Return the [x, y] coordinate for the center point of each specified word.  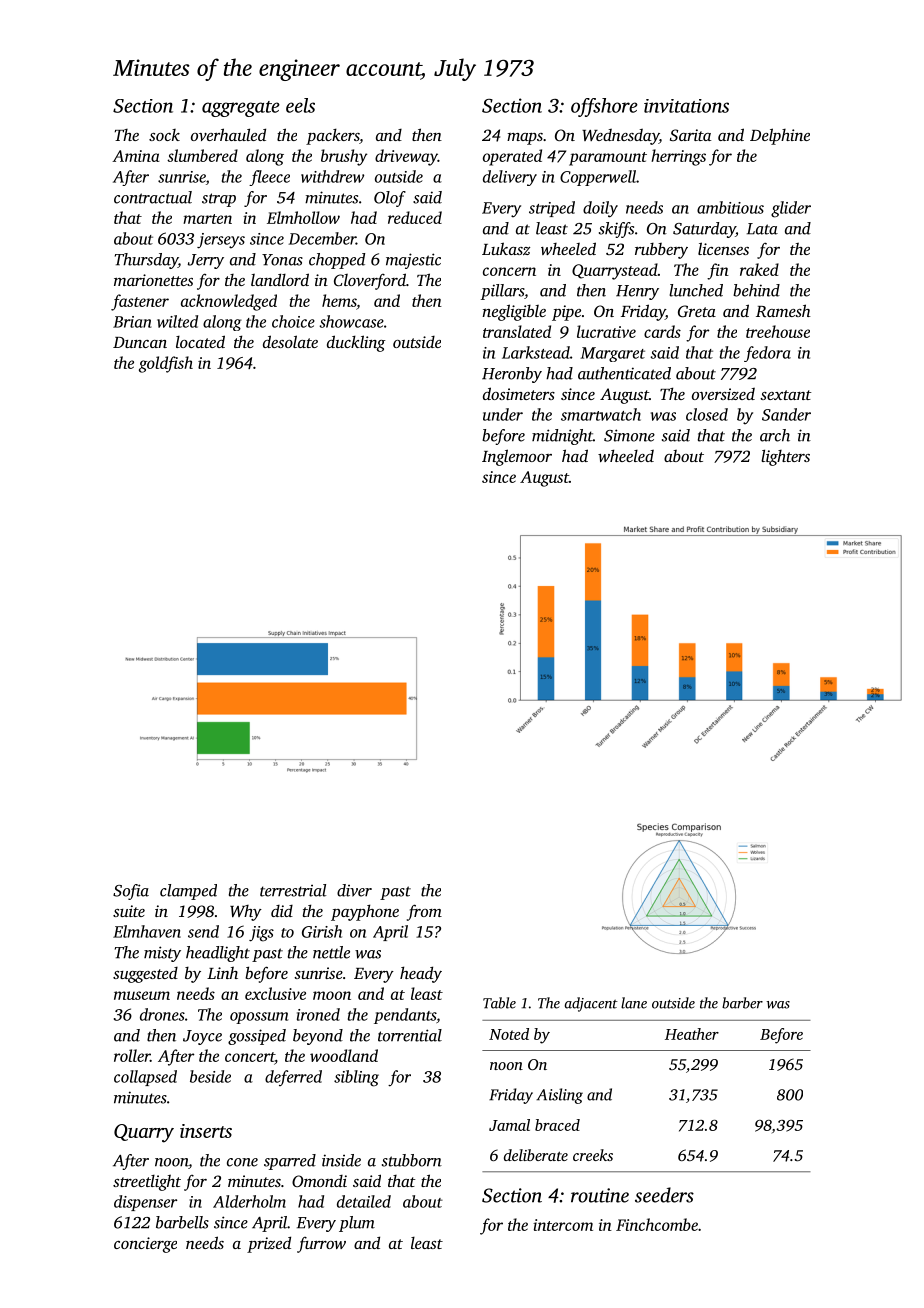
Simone [629, 435]
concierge [145, 1245]
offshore [604, 107]
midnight [562, 437]
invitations [686, 106]
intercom [563, 1225]
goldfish [166, 364]
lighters [785, 457]
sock [164, 135]
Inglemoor [517, 457]
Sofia [131, 892]
